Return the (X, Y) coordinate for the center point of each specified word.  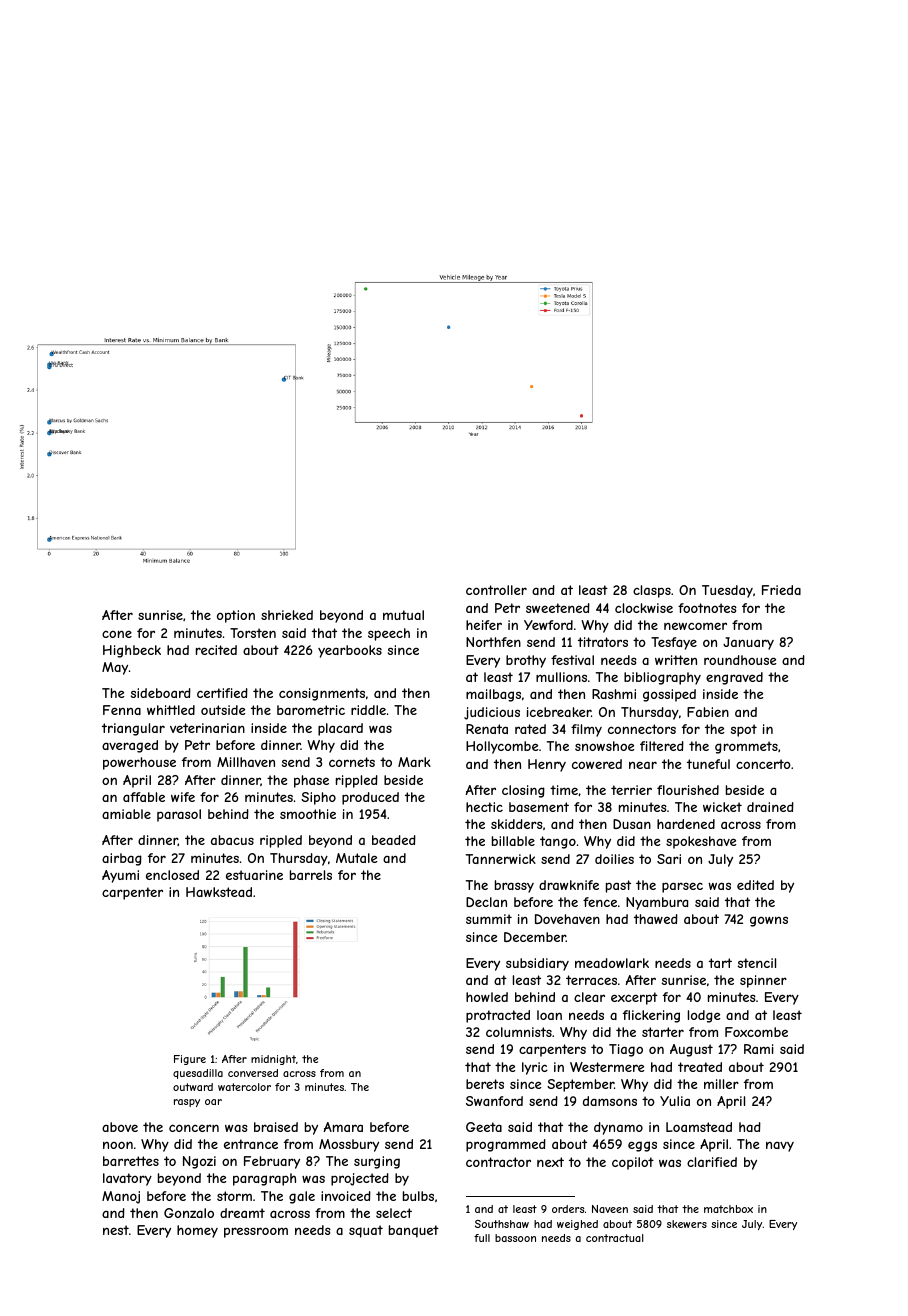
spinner (763, 981)
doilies (614, 859)
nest (116, 1230)
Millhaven (246, 762)
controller (496, 590)
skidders (517, 824)
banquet (414, 1231)
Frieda (781, 590)
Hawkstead (219, 892)
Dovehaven (567, 919)
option (236, 616)
